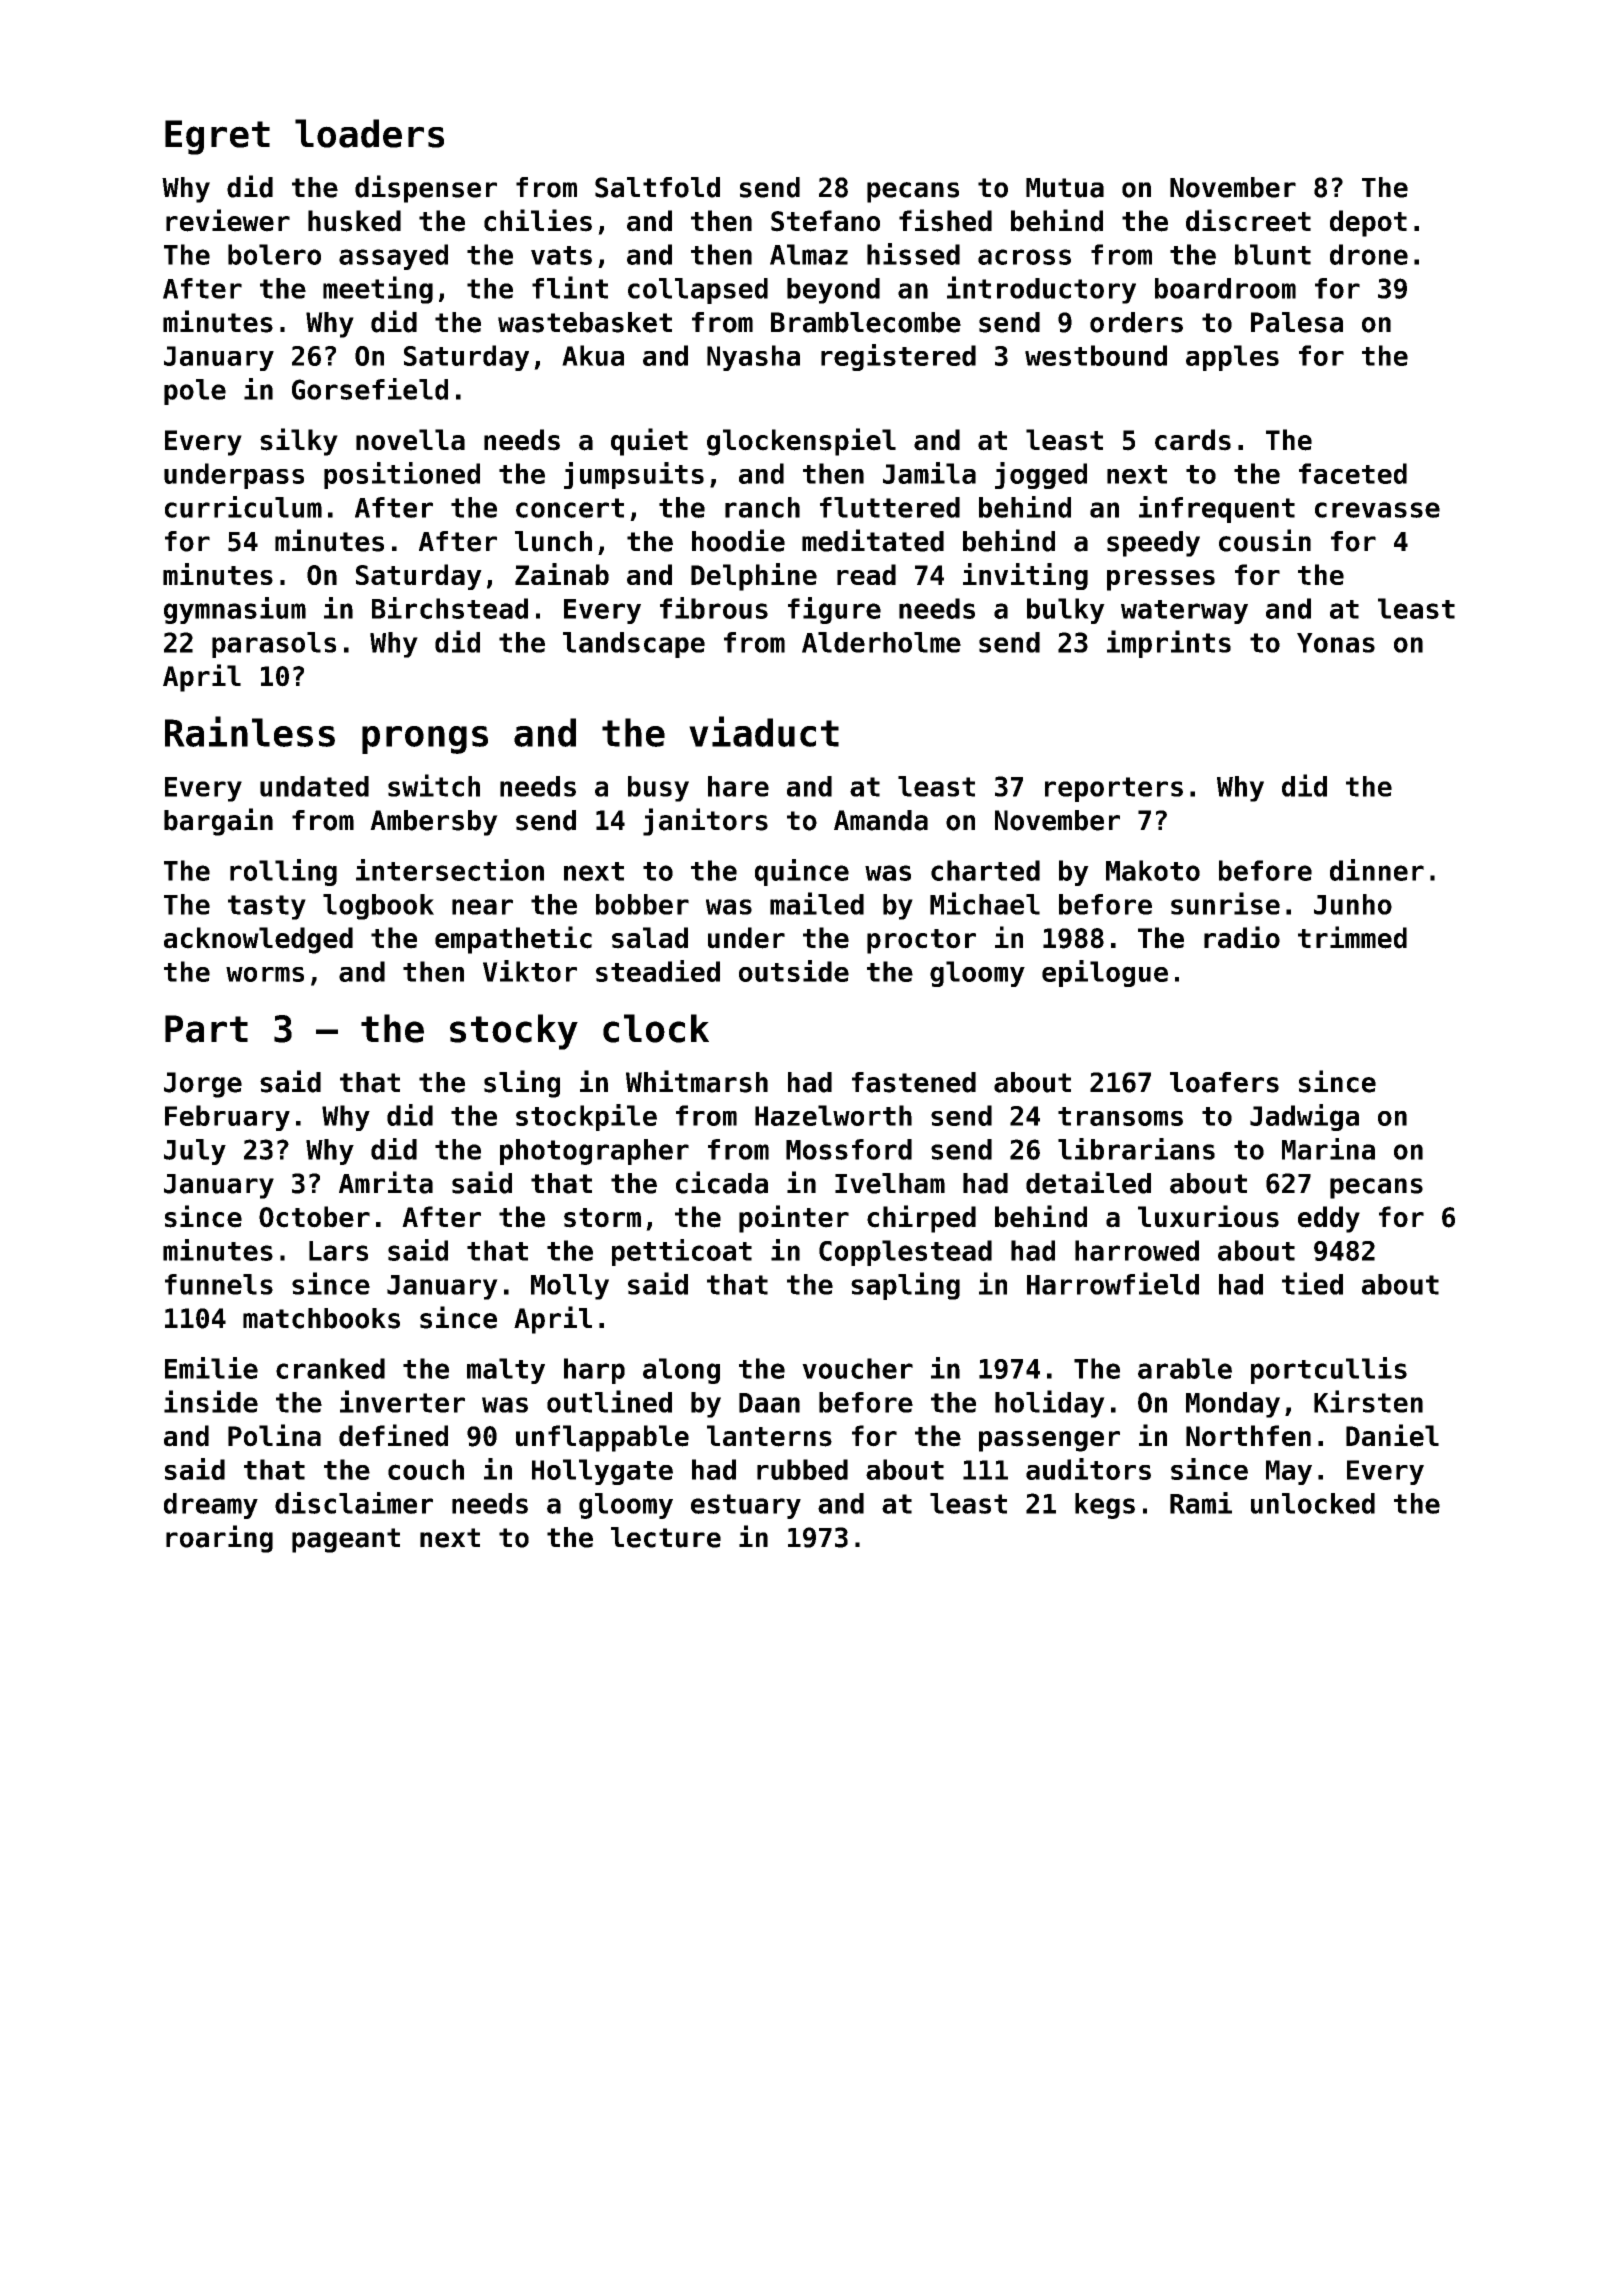 Image resolution: width=1620 pixels, height=2292 pixels. Describe the element at coordinates (794, 971) in the page. I see `outside` at that location.
